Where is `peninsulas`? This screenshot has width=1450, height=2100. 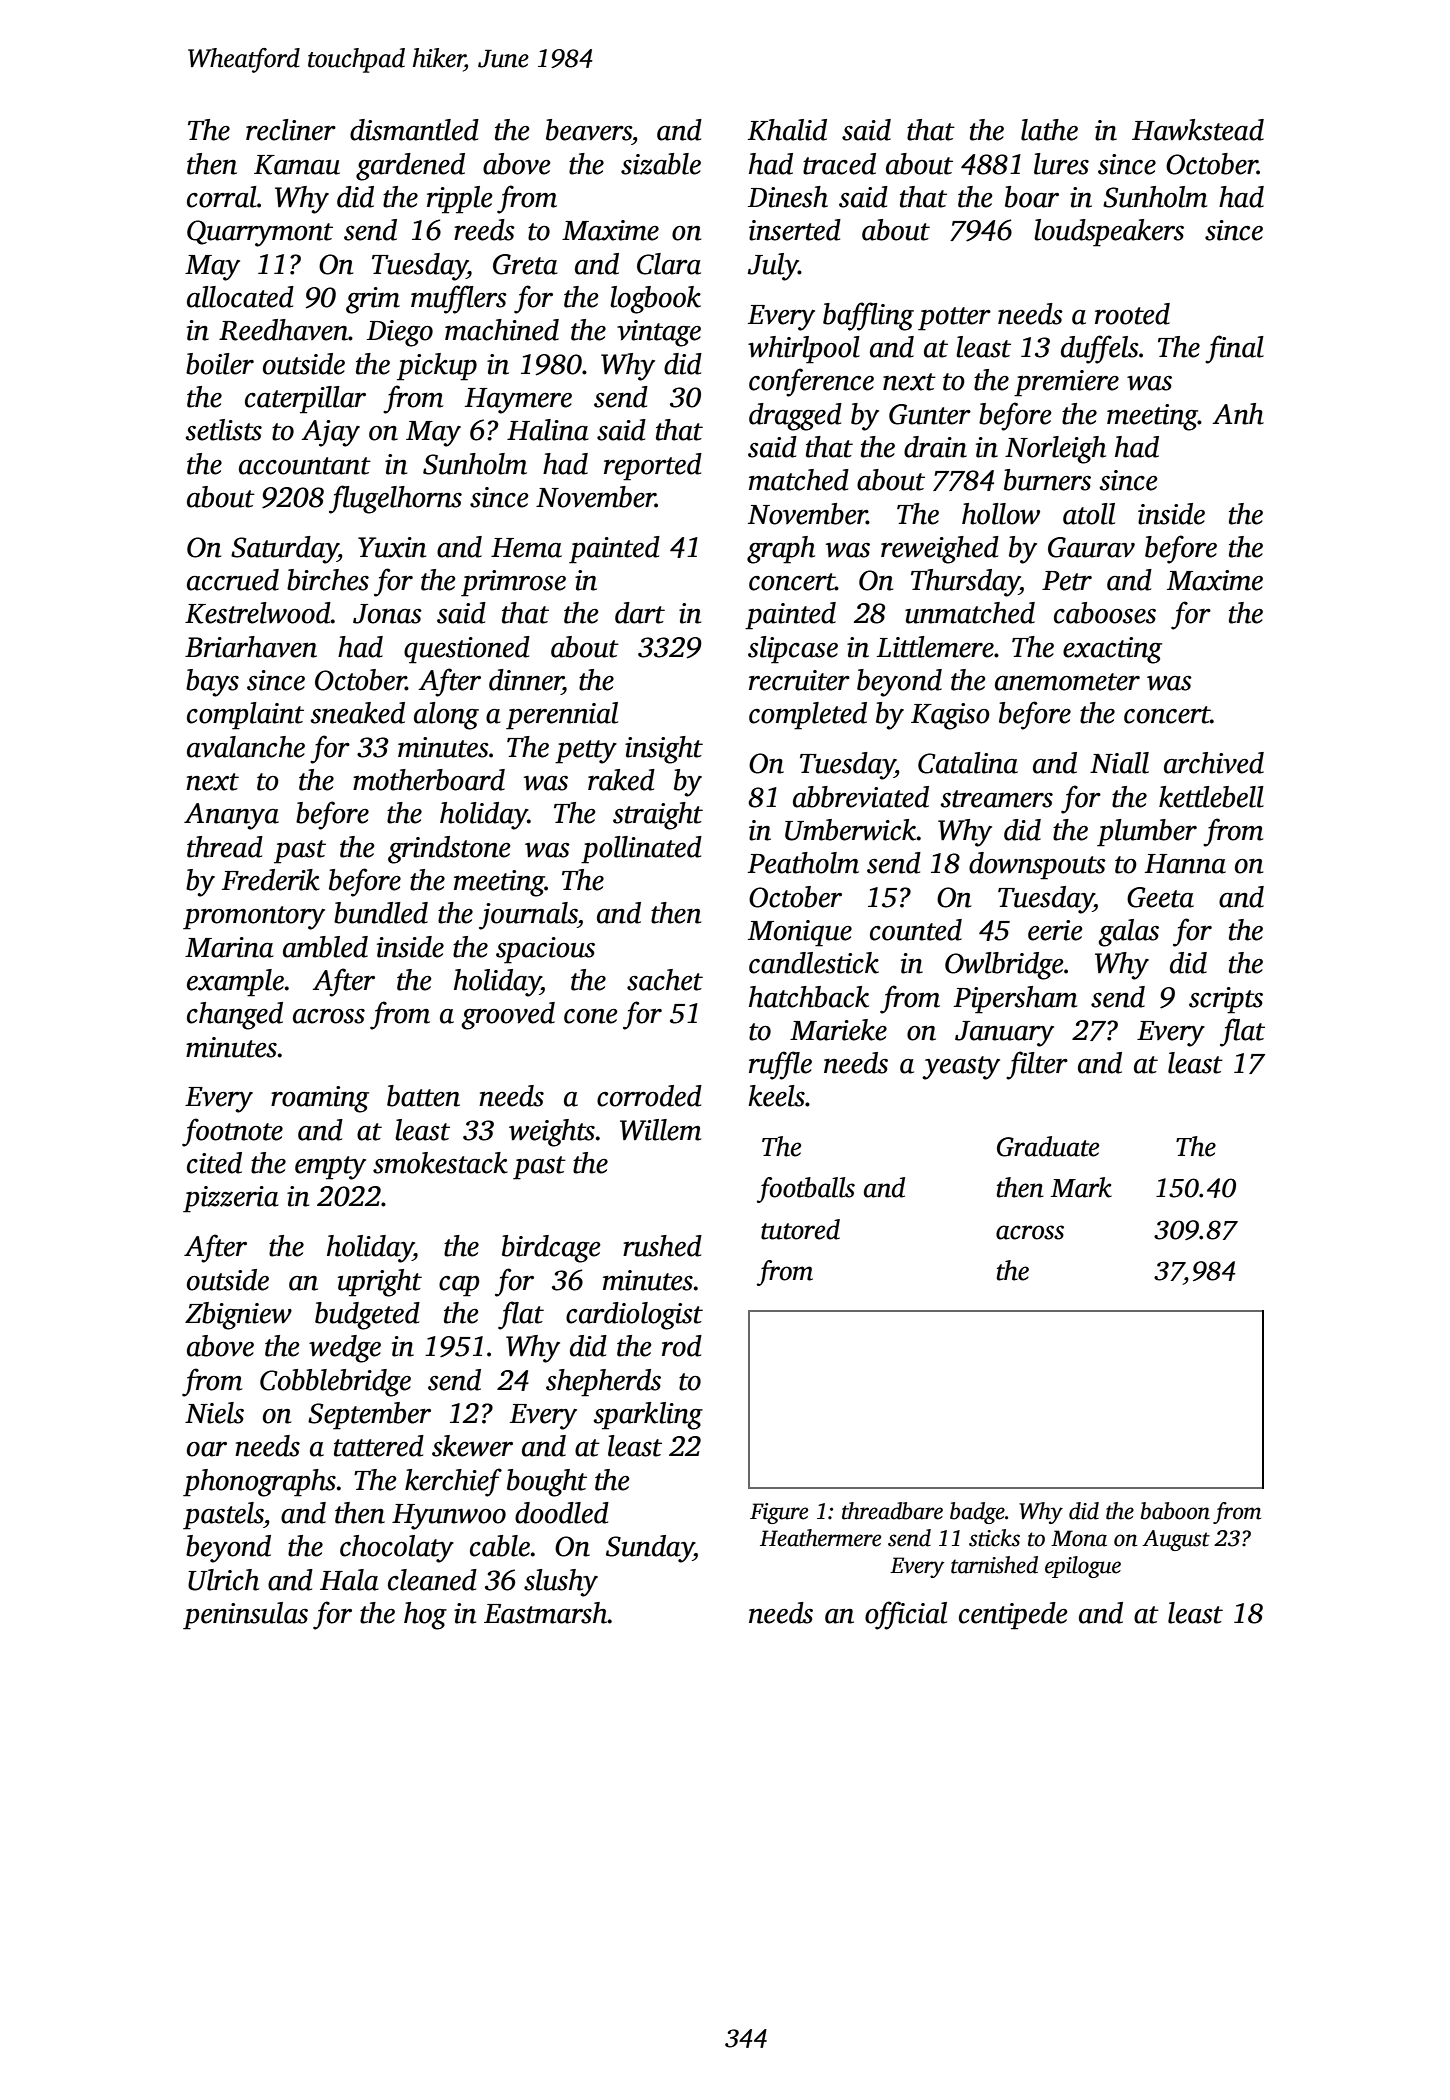 peninsulas is located at coordinates (245, 1616).
